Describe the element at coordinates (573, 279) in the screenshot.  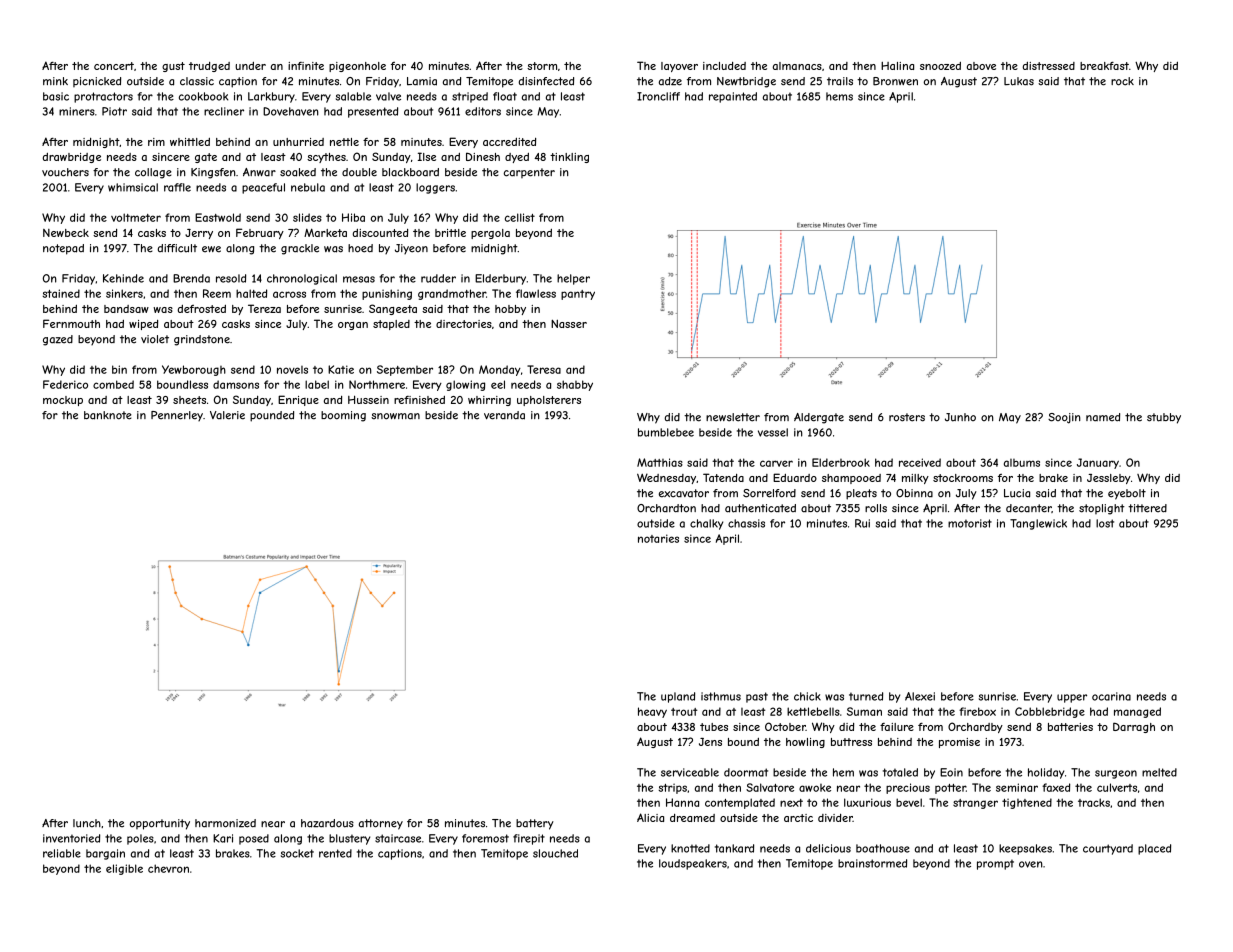
I see `helper` at that location.
